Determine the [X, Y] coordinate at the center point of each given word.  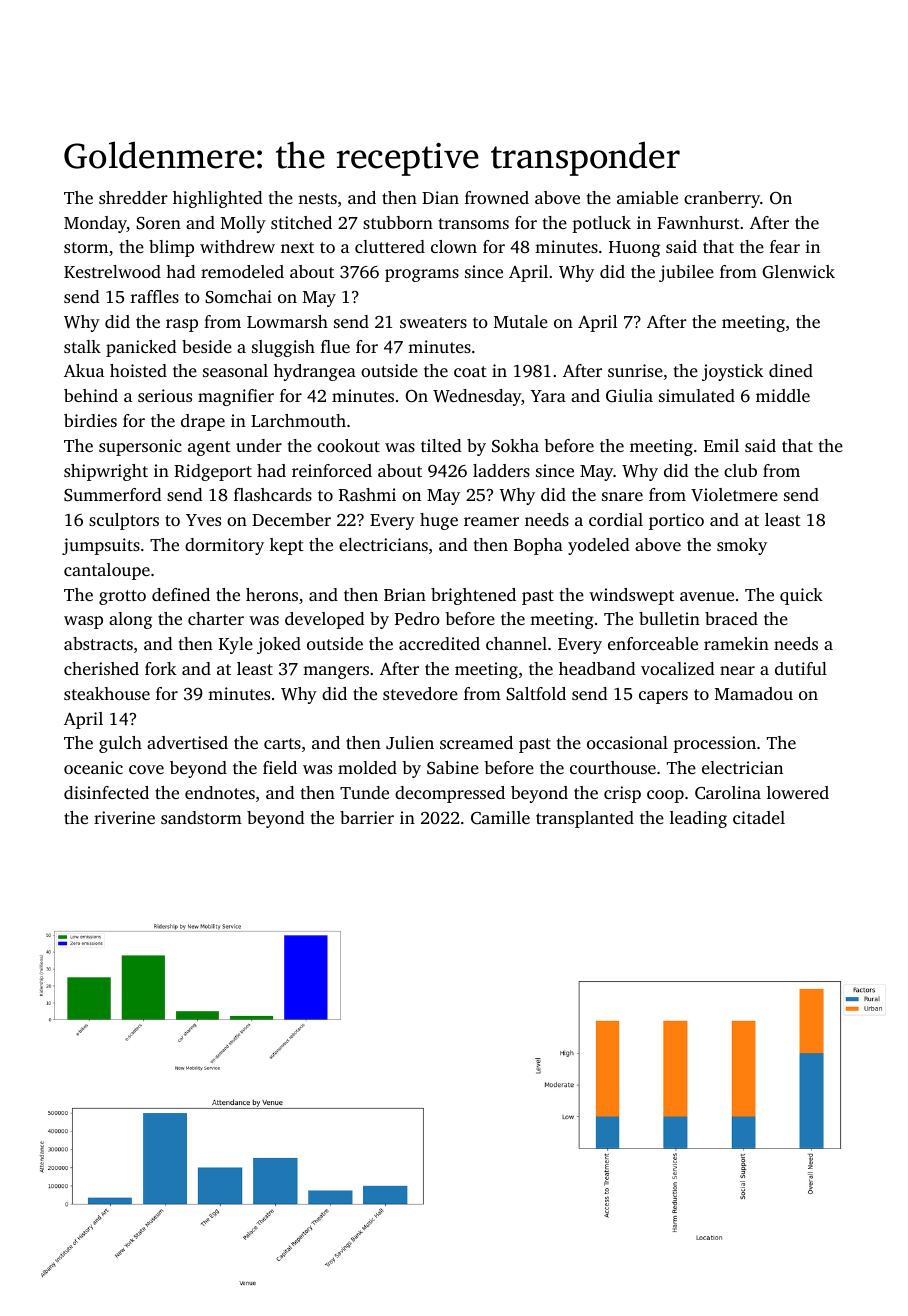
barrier [367, 817]
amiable [647, 197]
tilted [441, 445]
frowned [497, 197]
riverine [124, 817]
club [740, 470]
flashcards [273, 494]
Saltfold [536, 694]
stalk [82, 346]
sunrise [635, 370]
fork [160, 668]
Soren [158, 223]
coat [470, 371]
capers [663, 697]
